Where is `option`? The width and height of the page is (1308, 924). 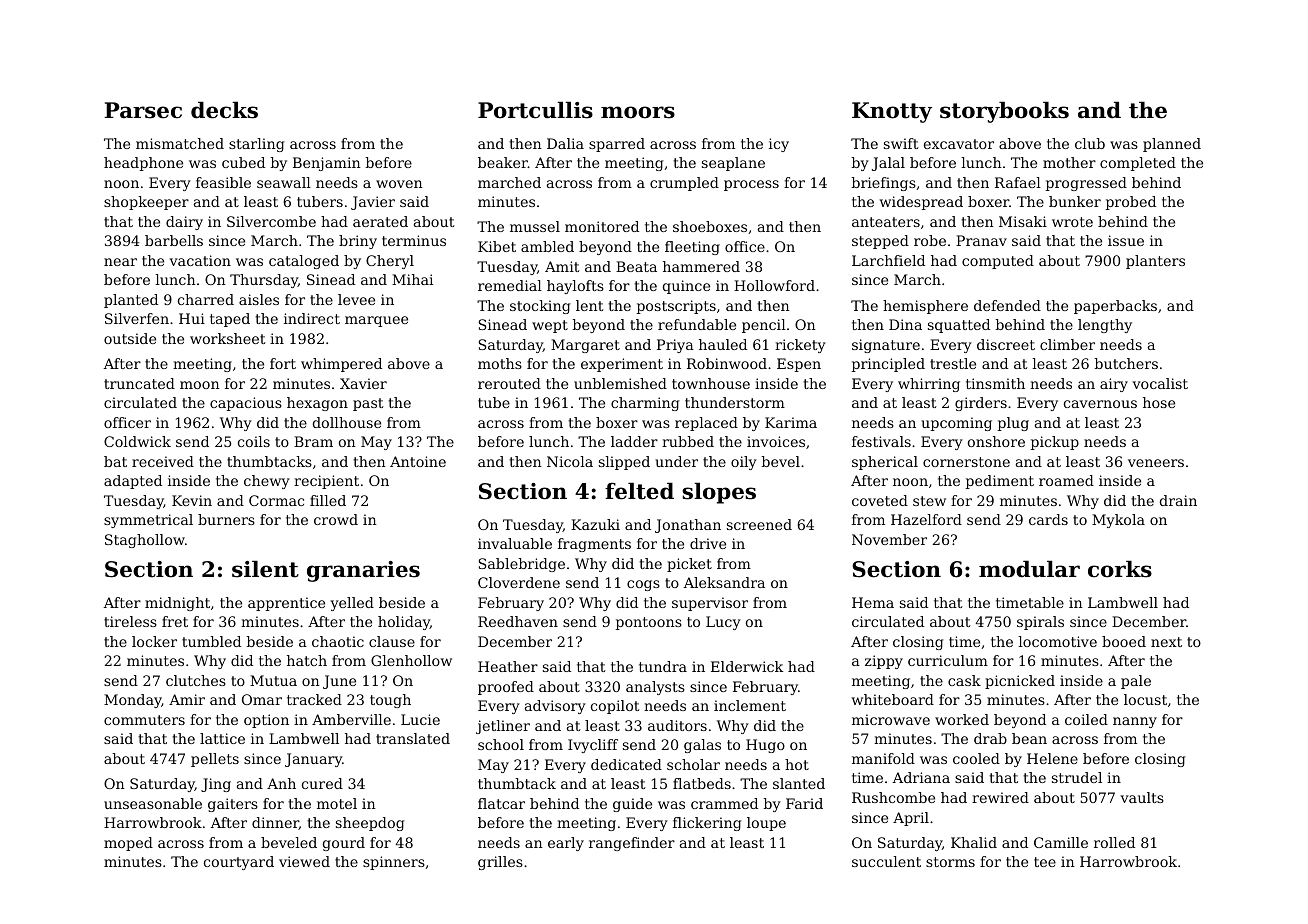
option is located at coordinates (266, 721).
